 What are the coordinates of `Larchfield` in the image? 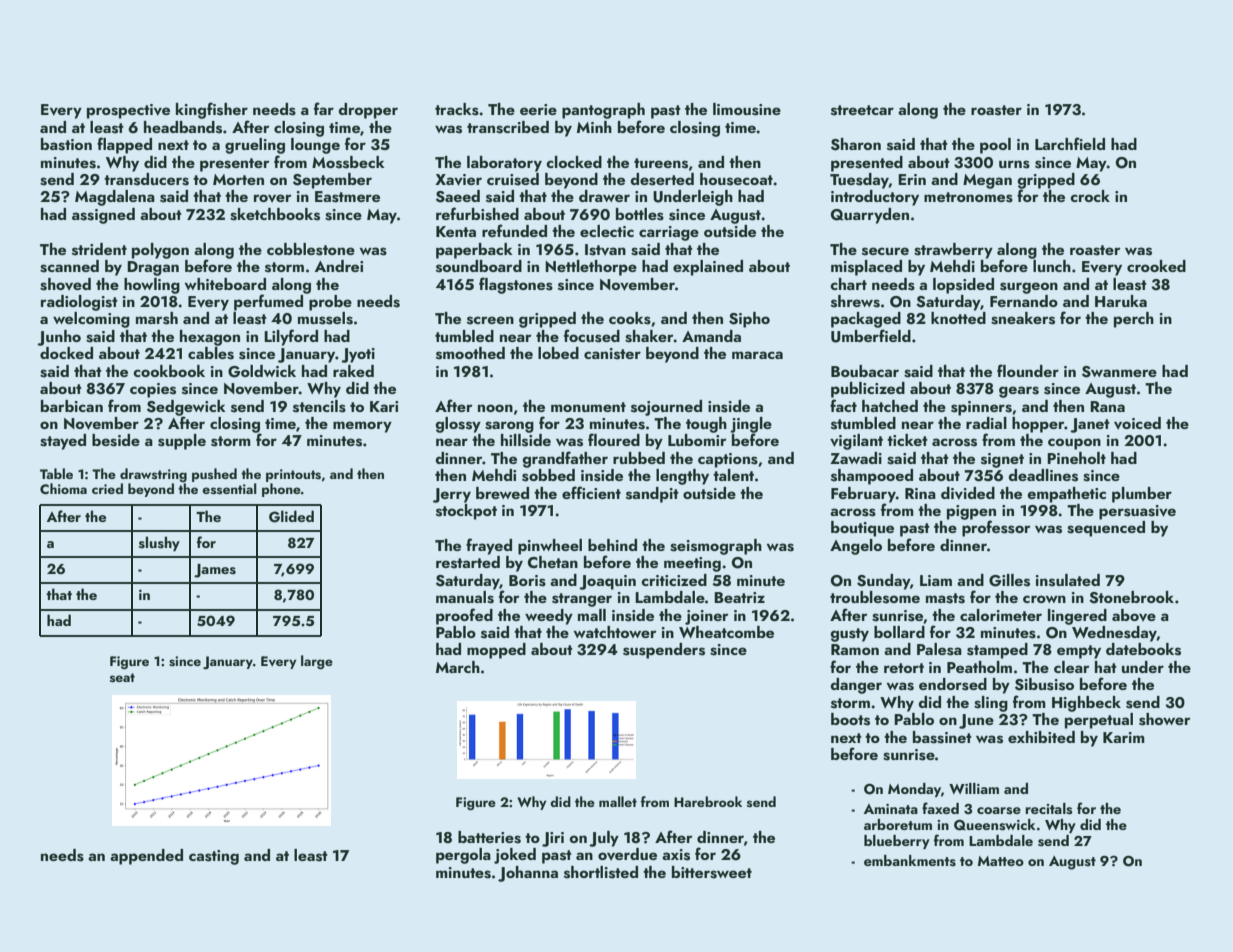 It's located at (1070, 143).
